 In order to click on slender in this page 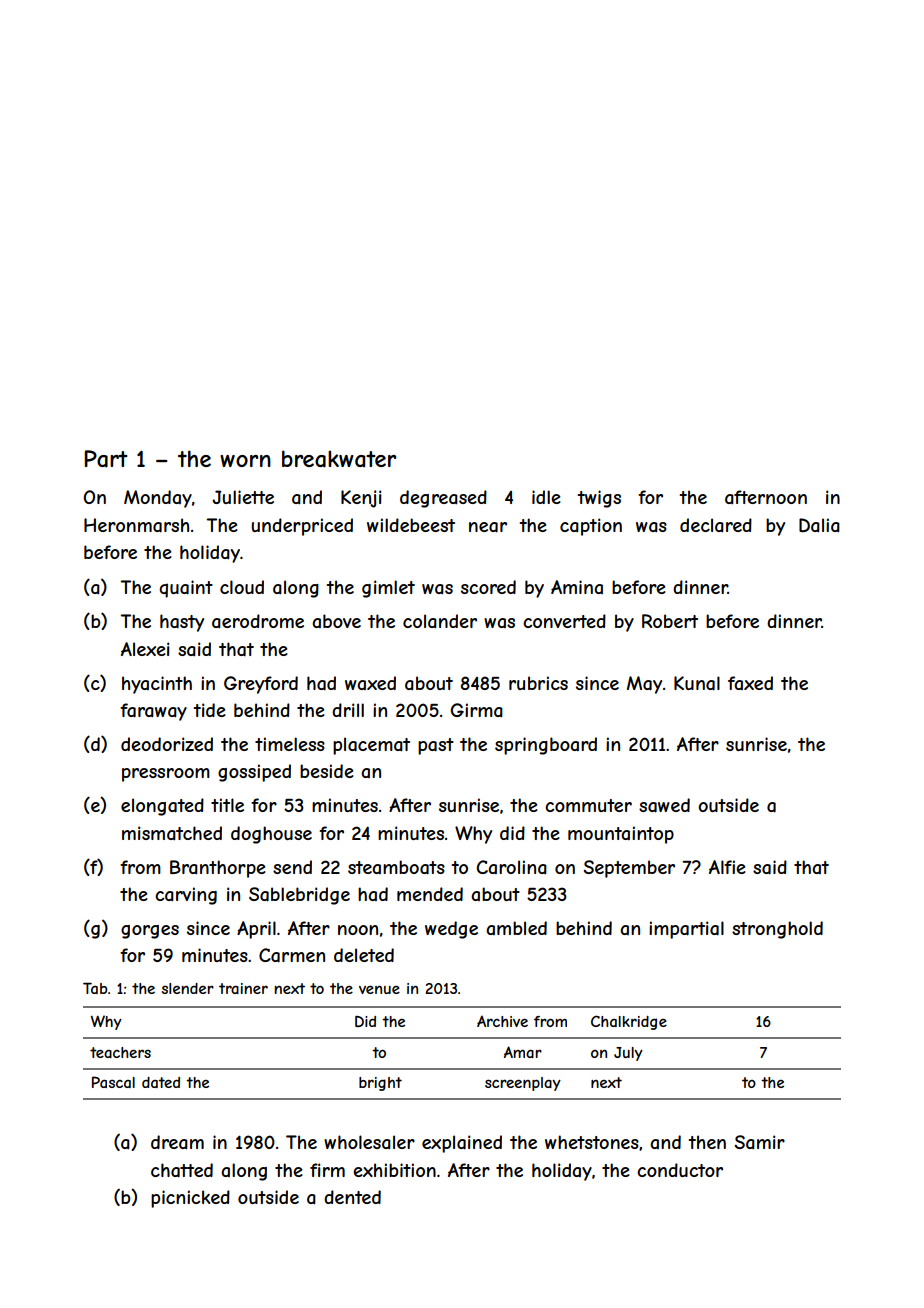, I will do `click(188, 988)`.
